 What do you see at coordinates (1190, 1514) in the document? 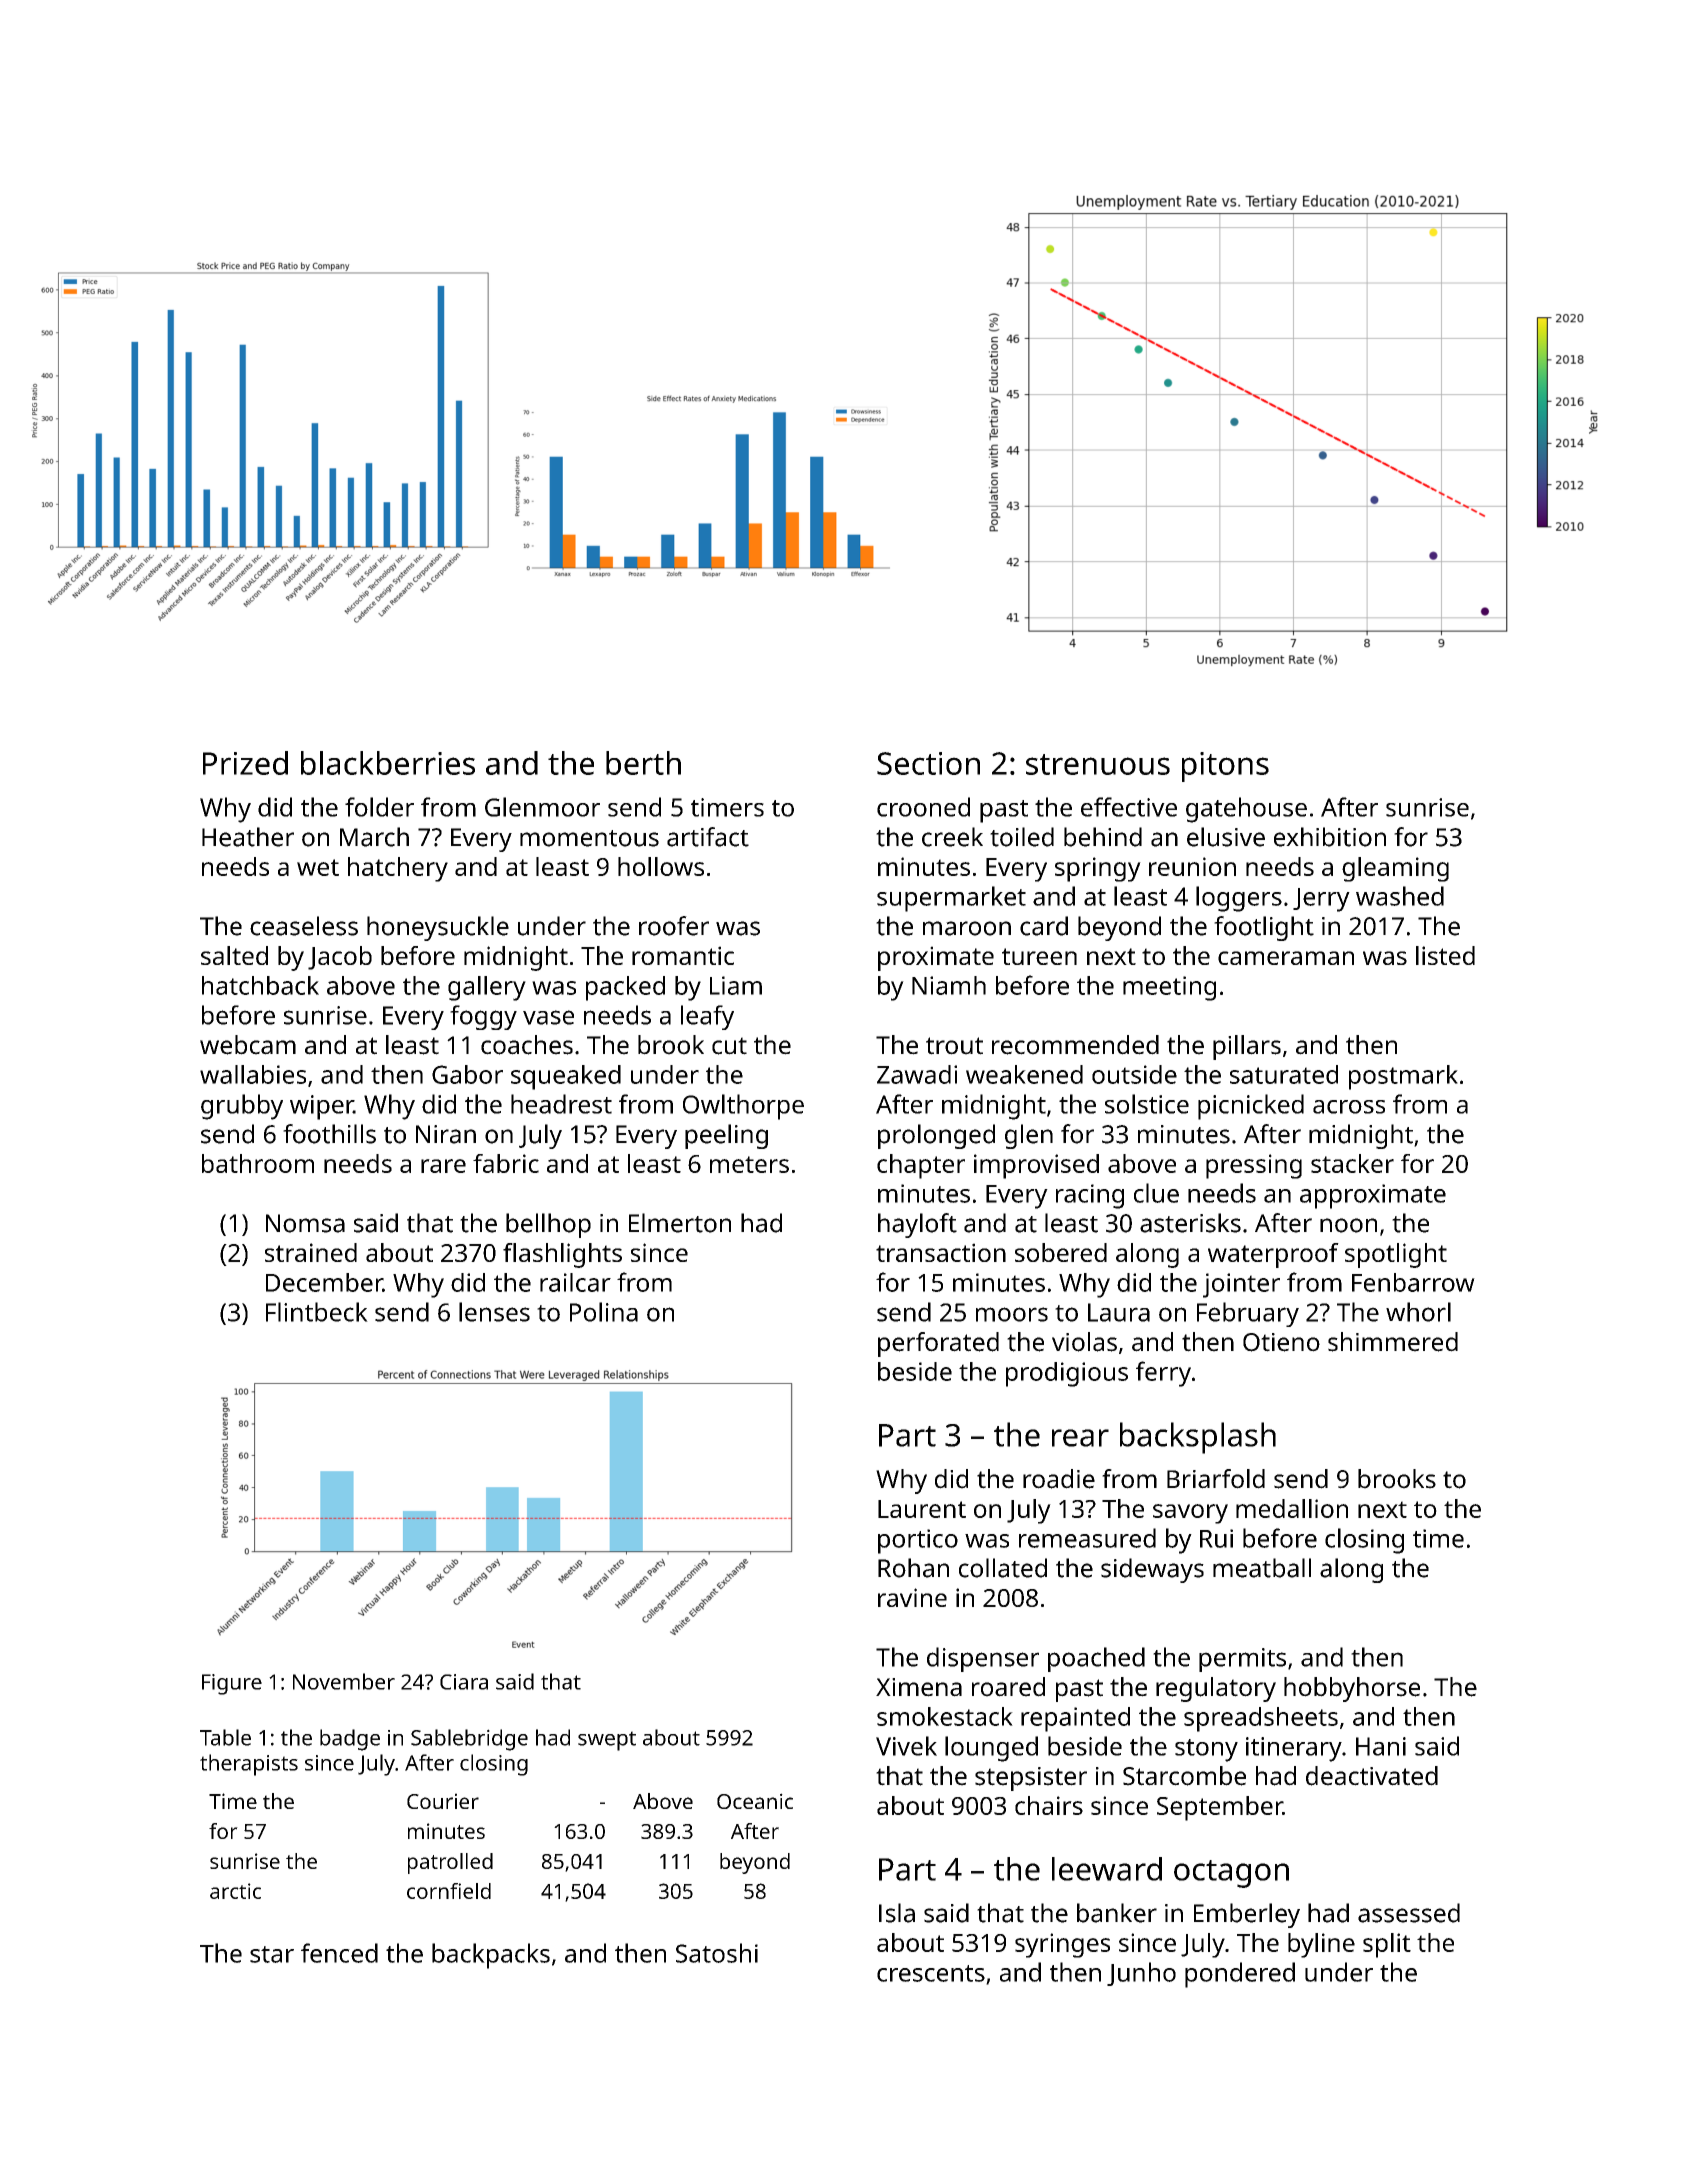
I see `savory` at bounding box center [1190, 1514].
